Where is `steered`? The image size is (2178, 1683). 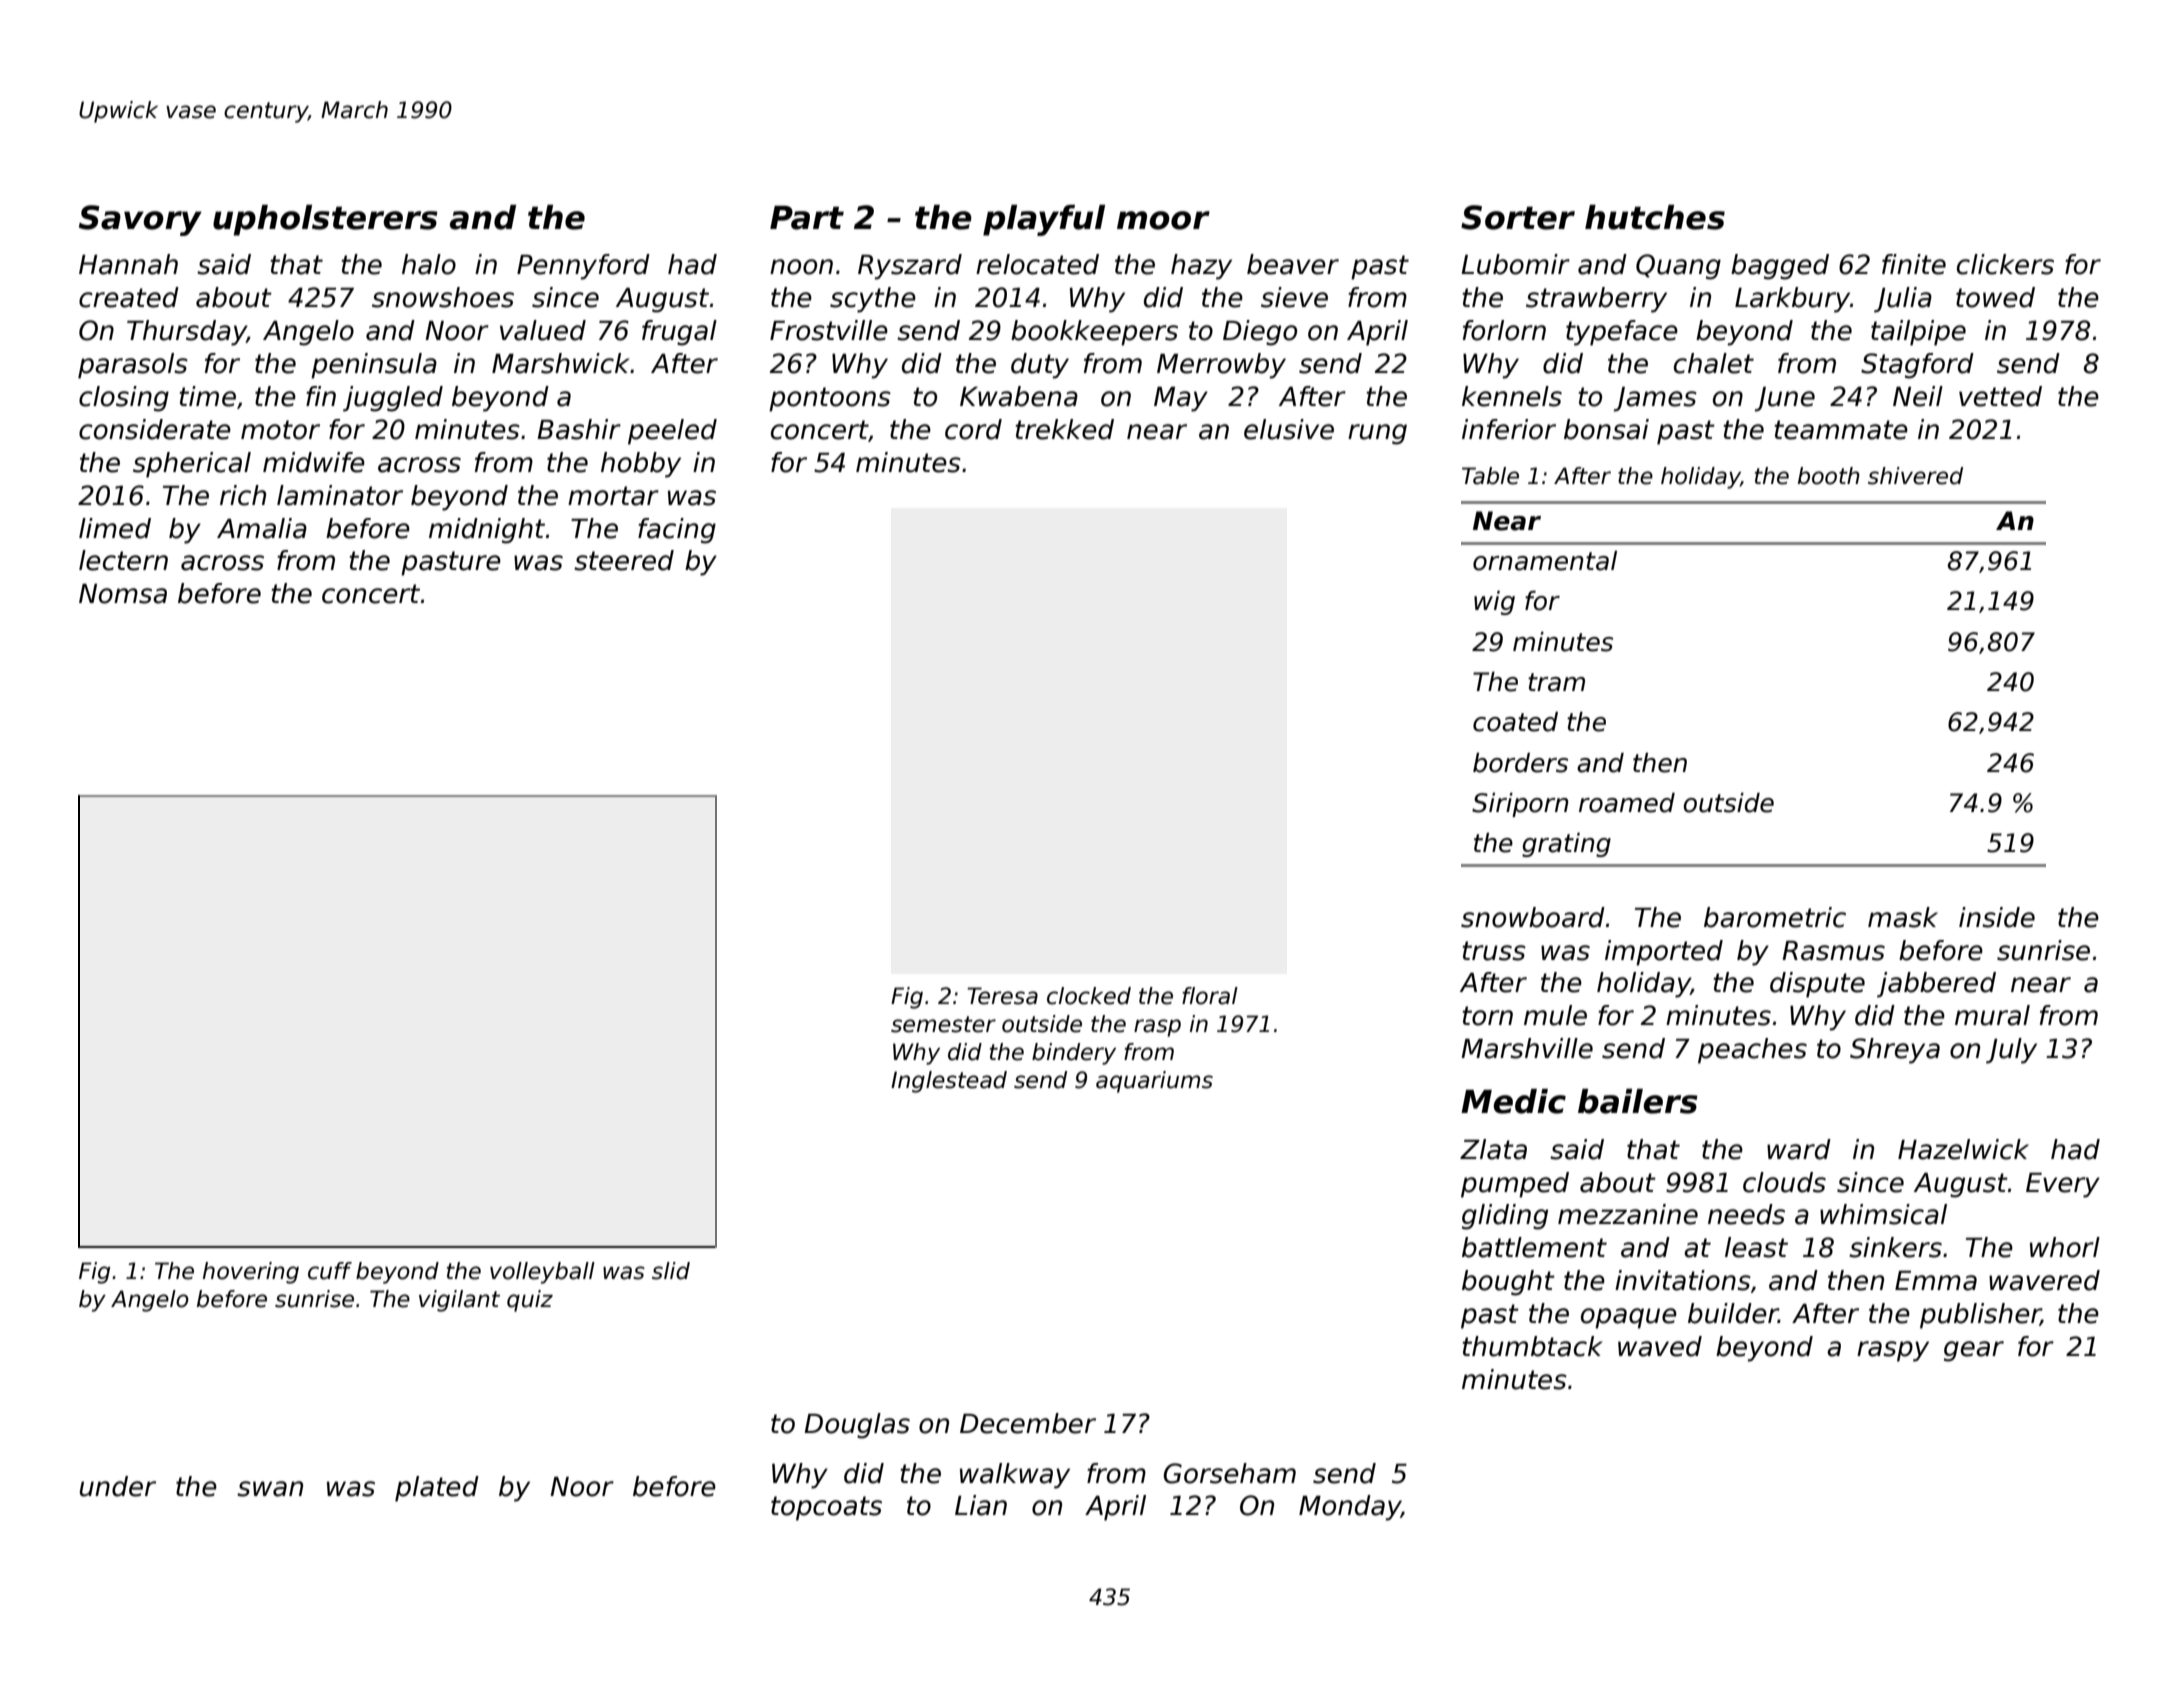 steered is located at coordinates (624, 560).
